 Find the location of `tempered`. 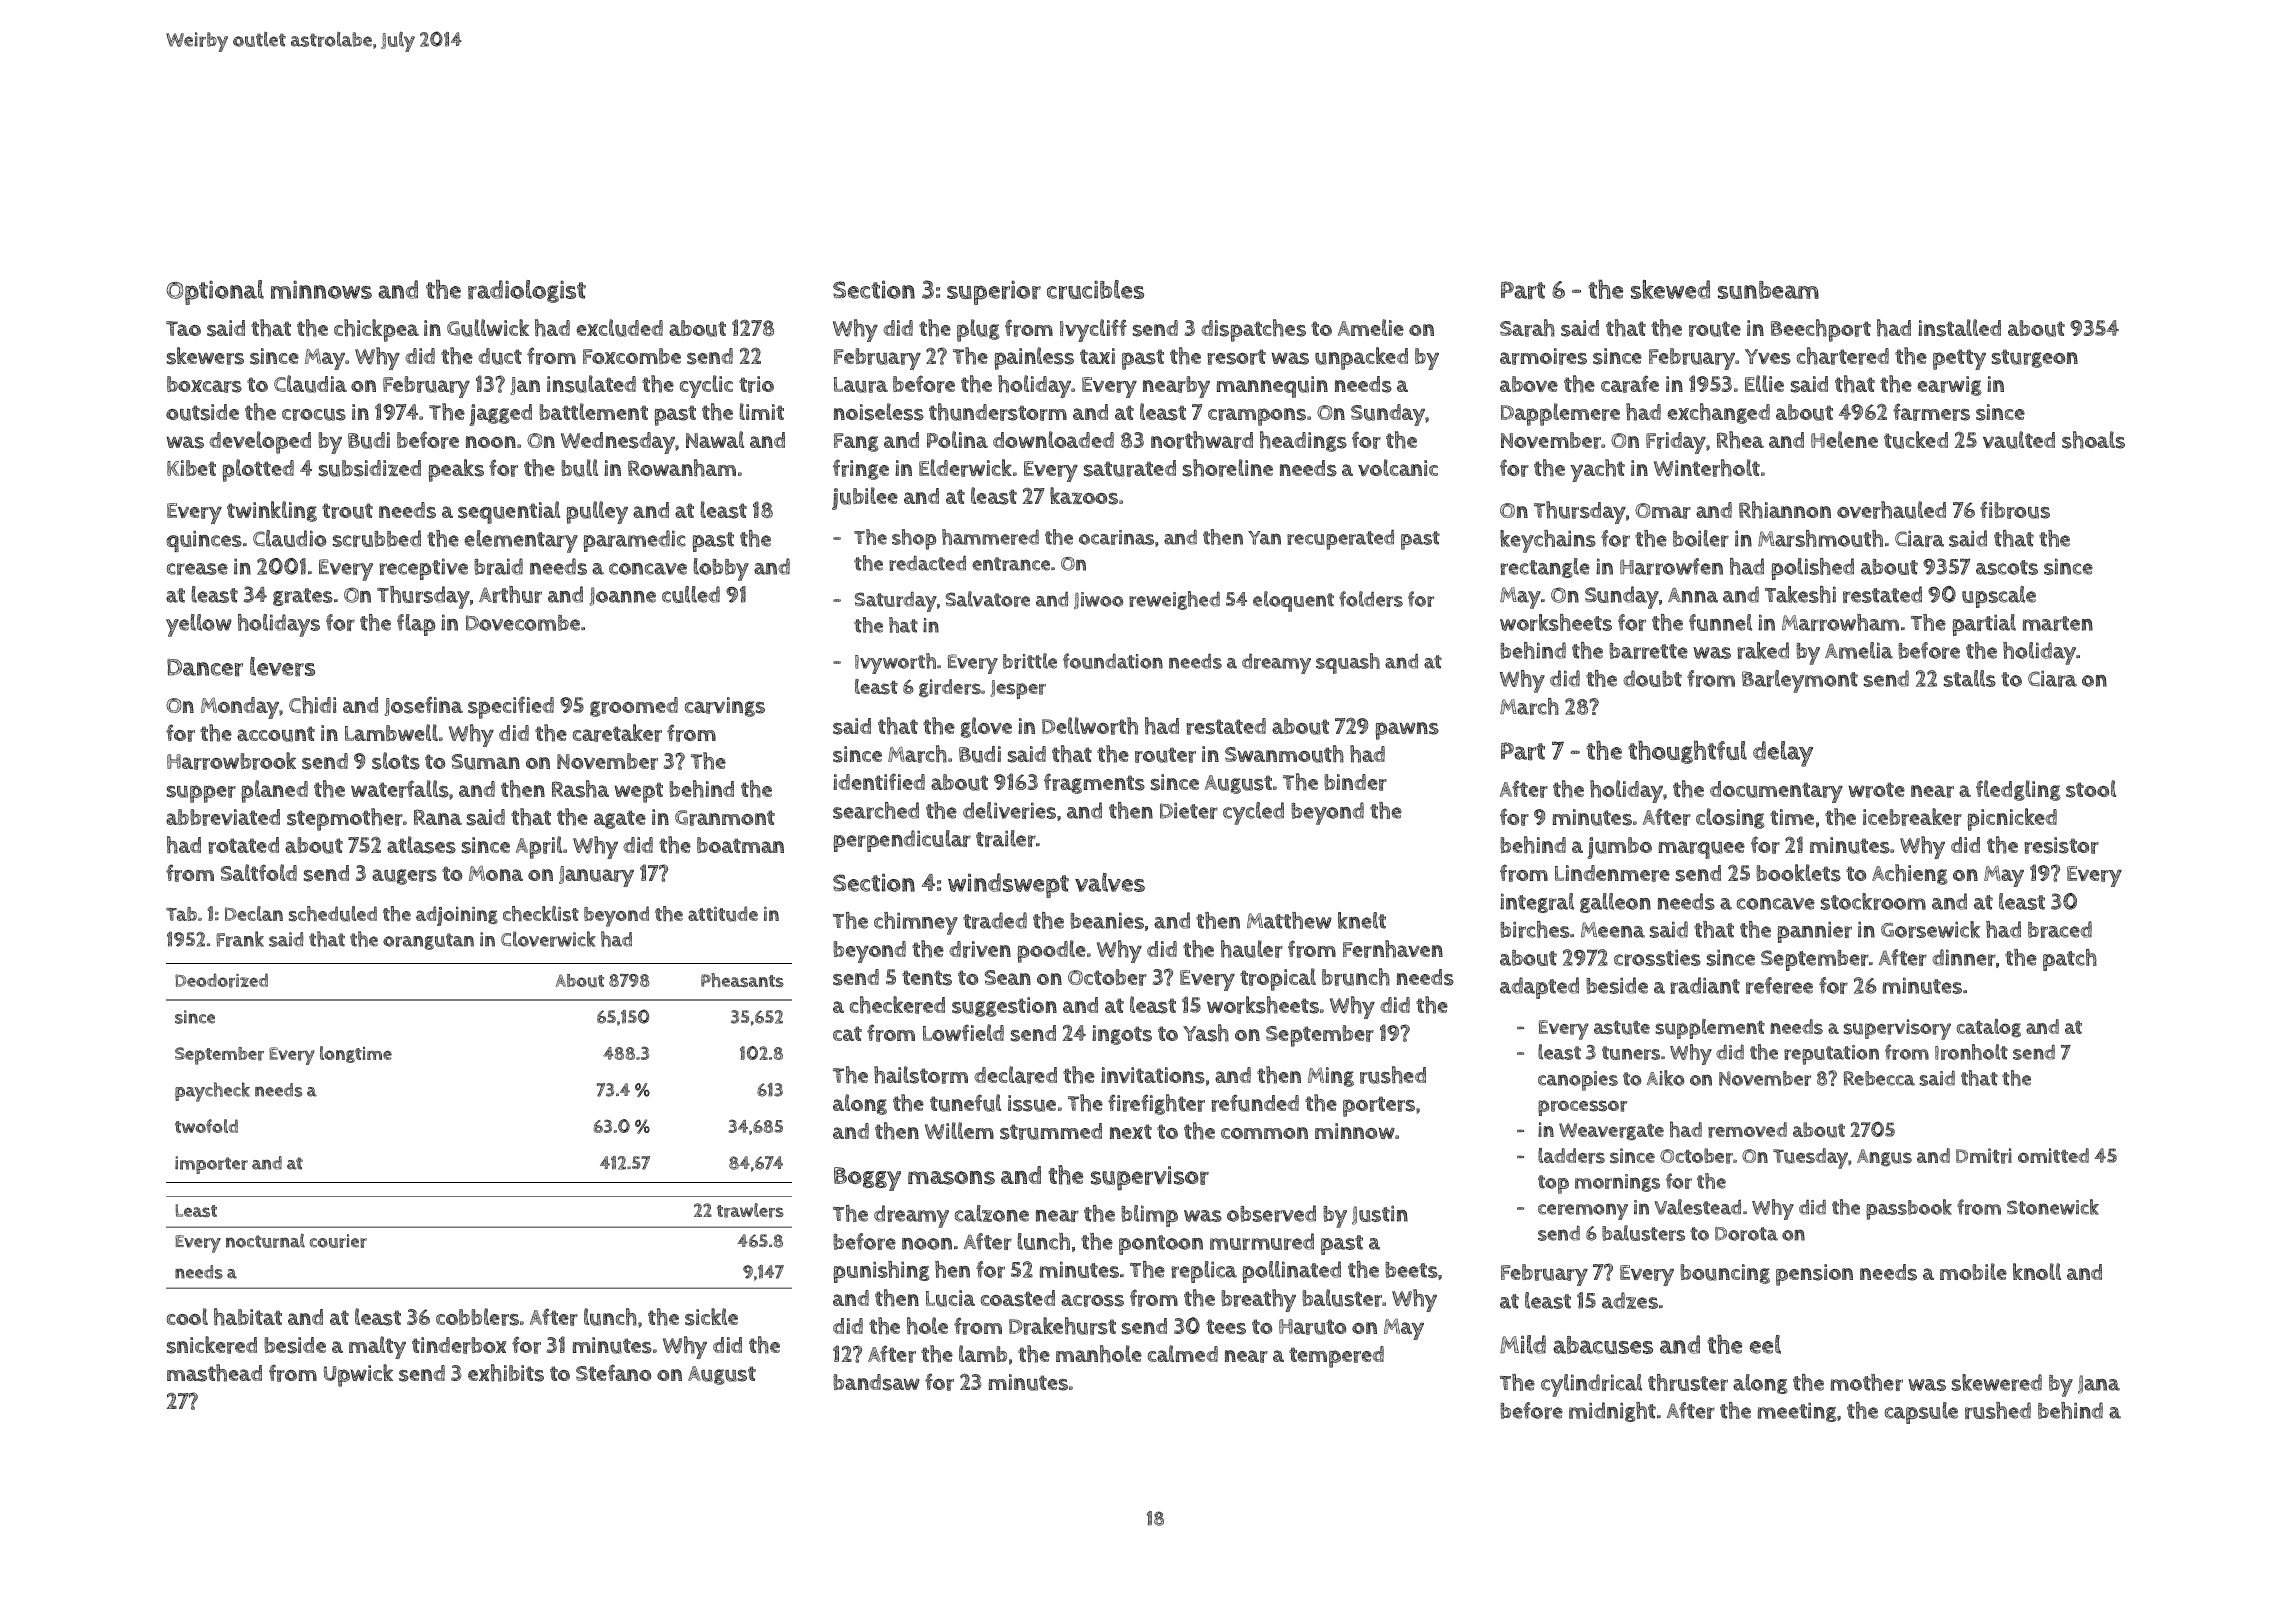

tempered is located at coordinates (1336, 1357).
